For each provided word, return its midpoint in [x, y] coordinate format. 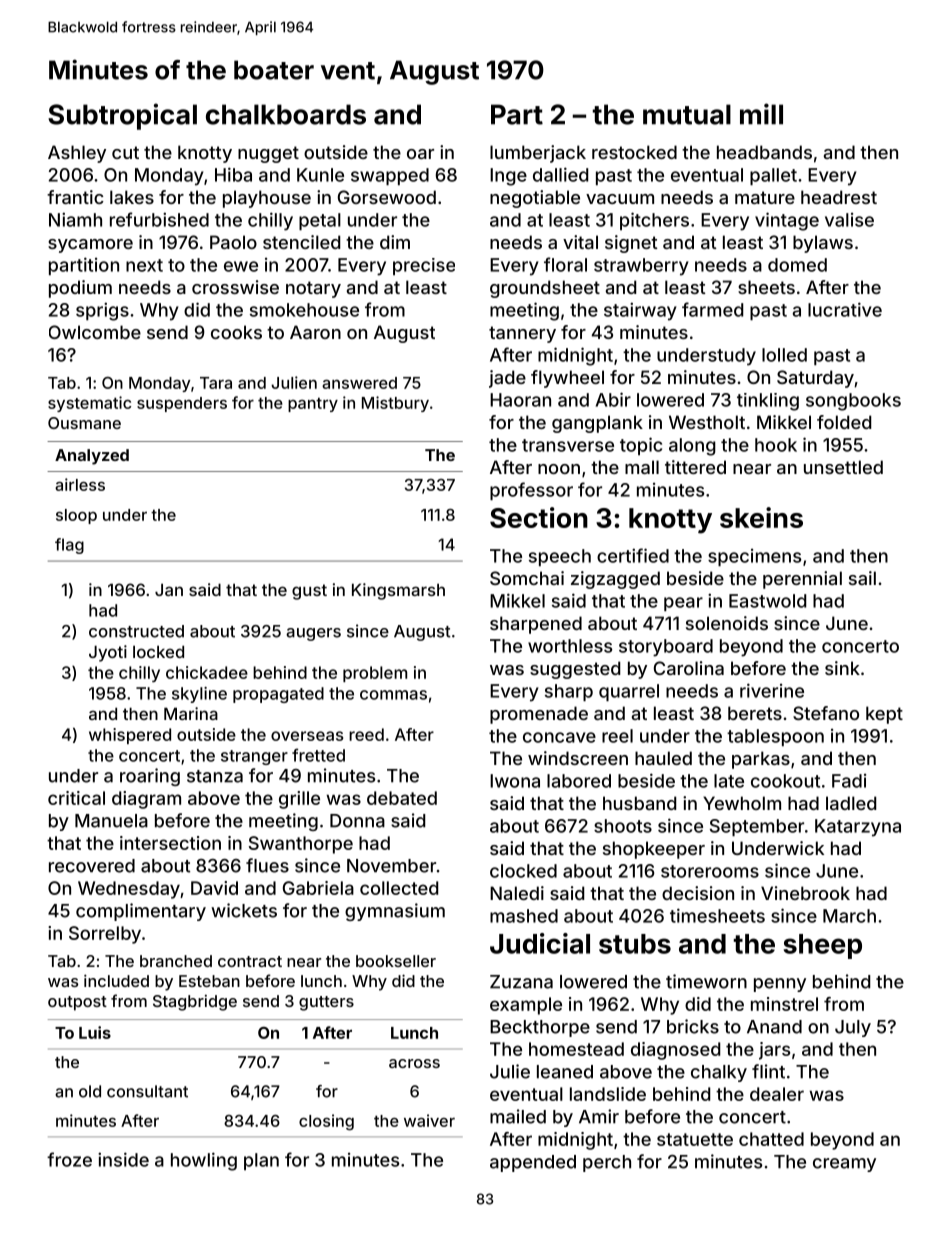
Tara [216, 383]
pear [683, 604]
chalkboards [286, 114]
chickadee [207, 672]
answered [359, 383]
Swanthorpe [301, 845]
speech [560, 557]
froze [69, 1159]
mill [761, 114]
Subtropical [122, 116]
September [757, 827]
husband [639, 803]
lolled [784, 355]
